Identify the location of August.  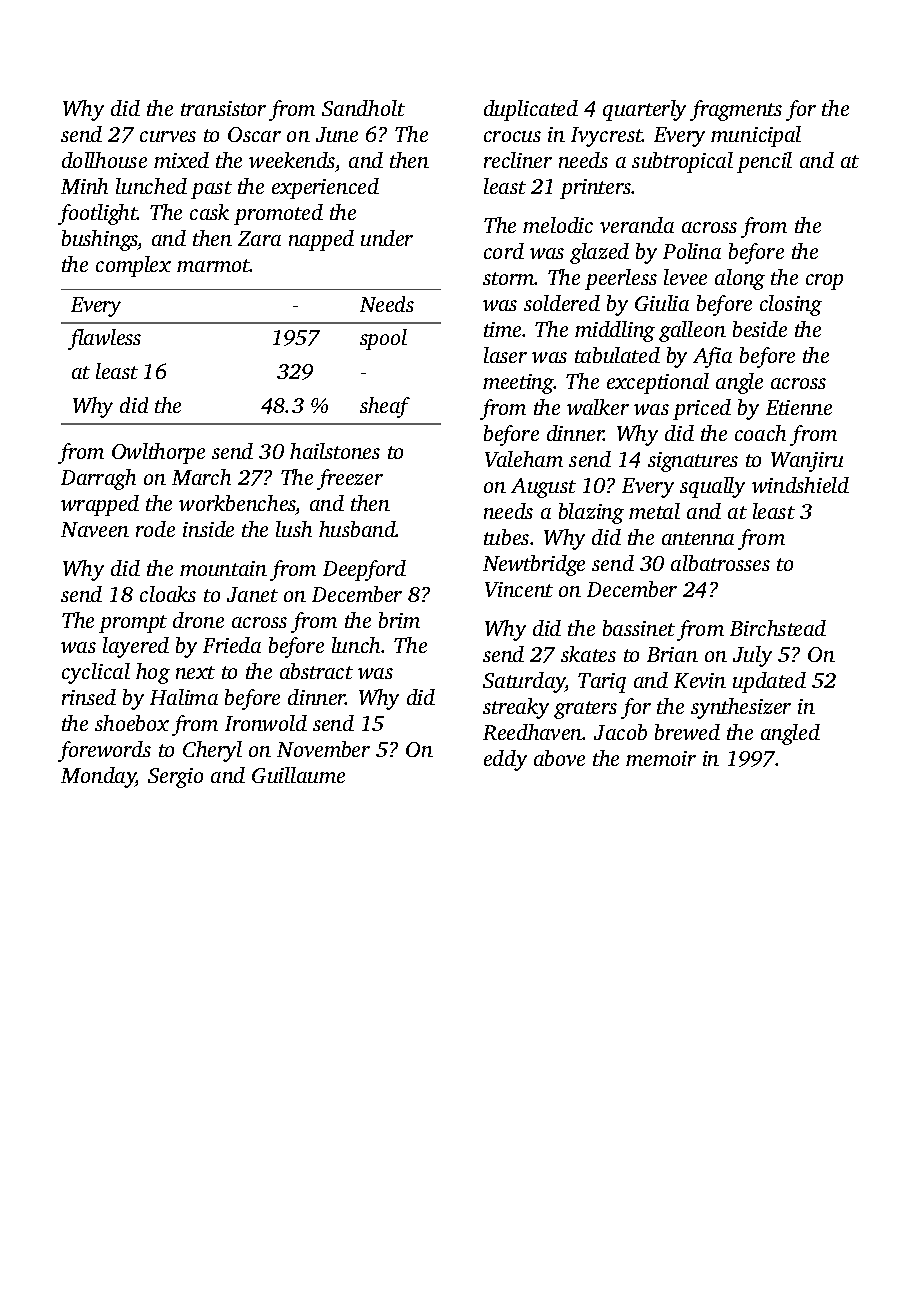
(543, 488).
